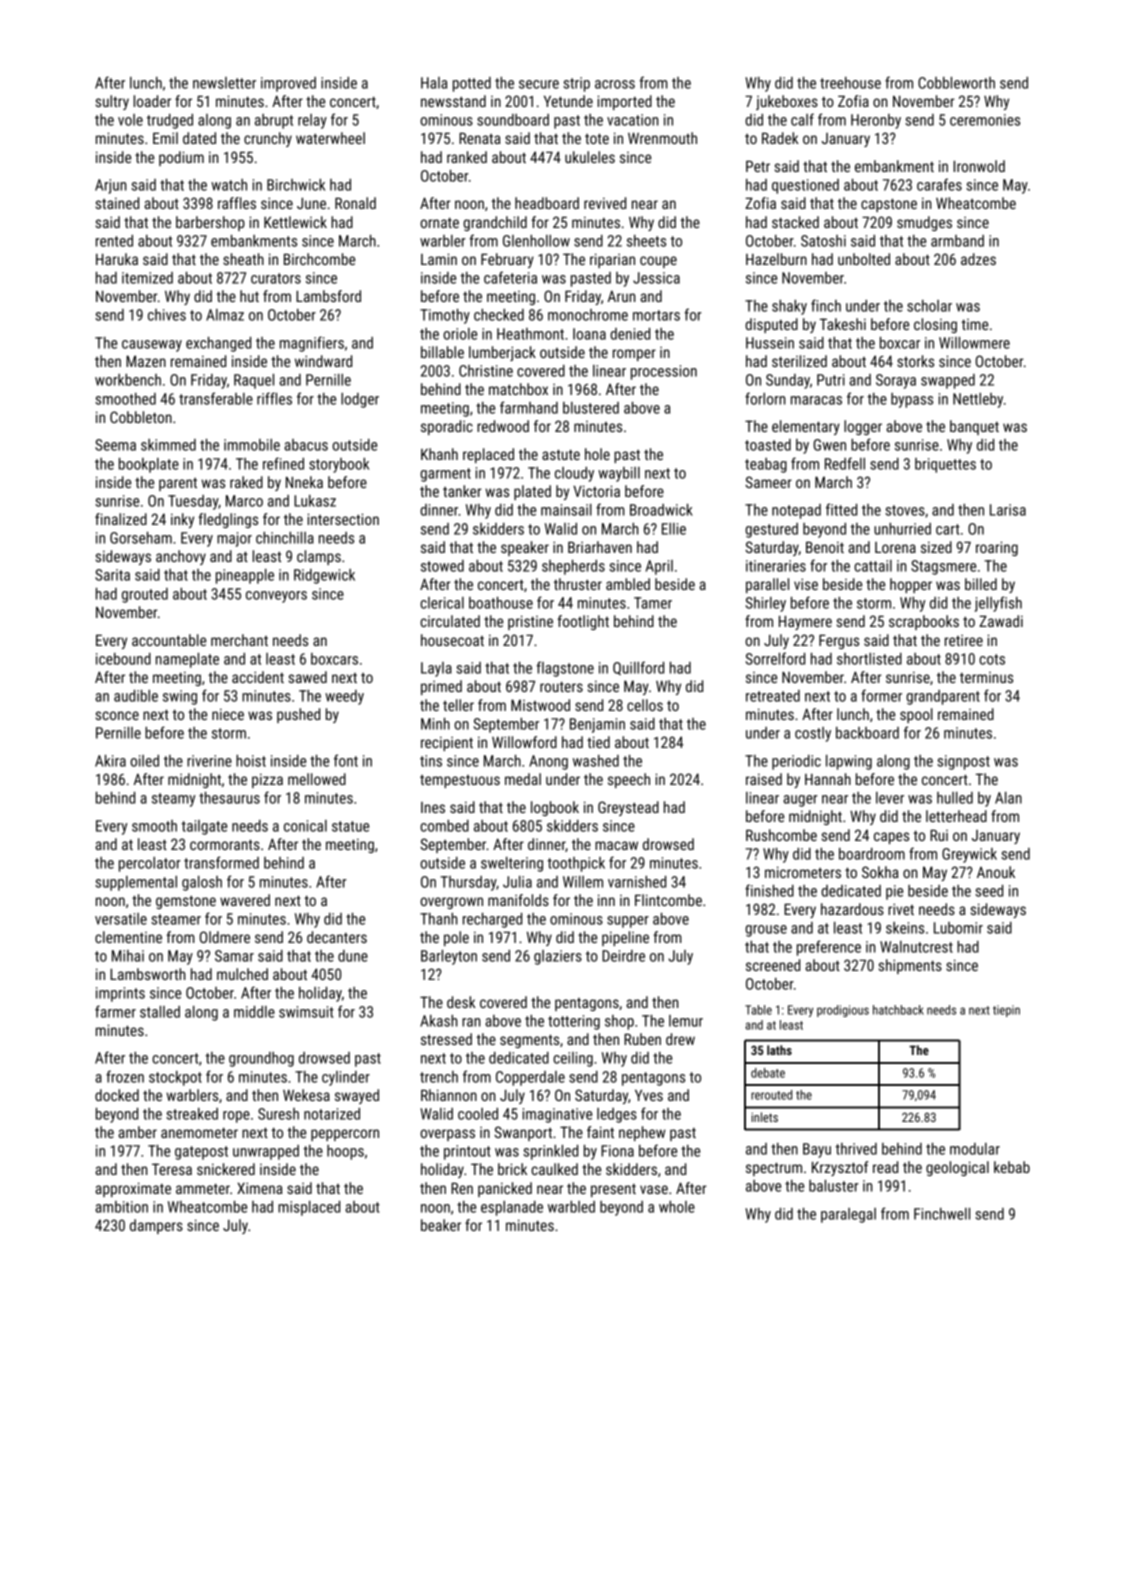 This screenshot has height=1593, width=1127. I want to click on boathouse, so click(501, 603).
